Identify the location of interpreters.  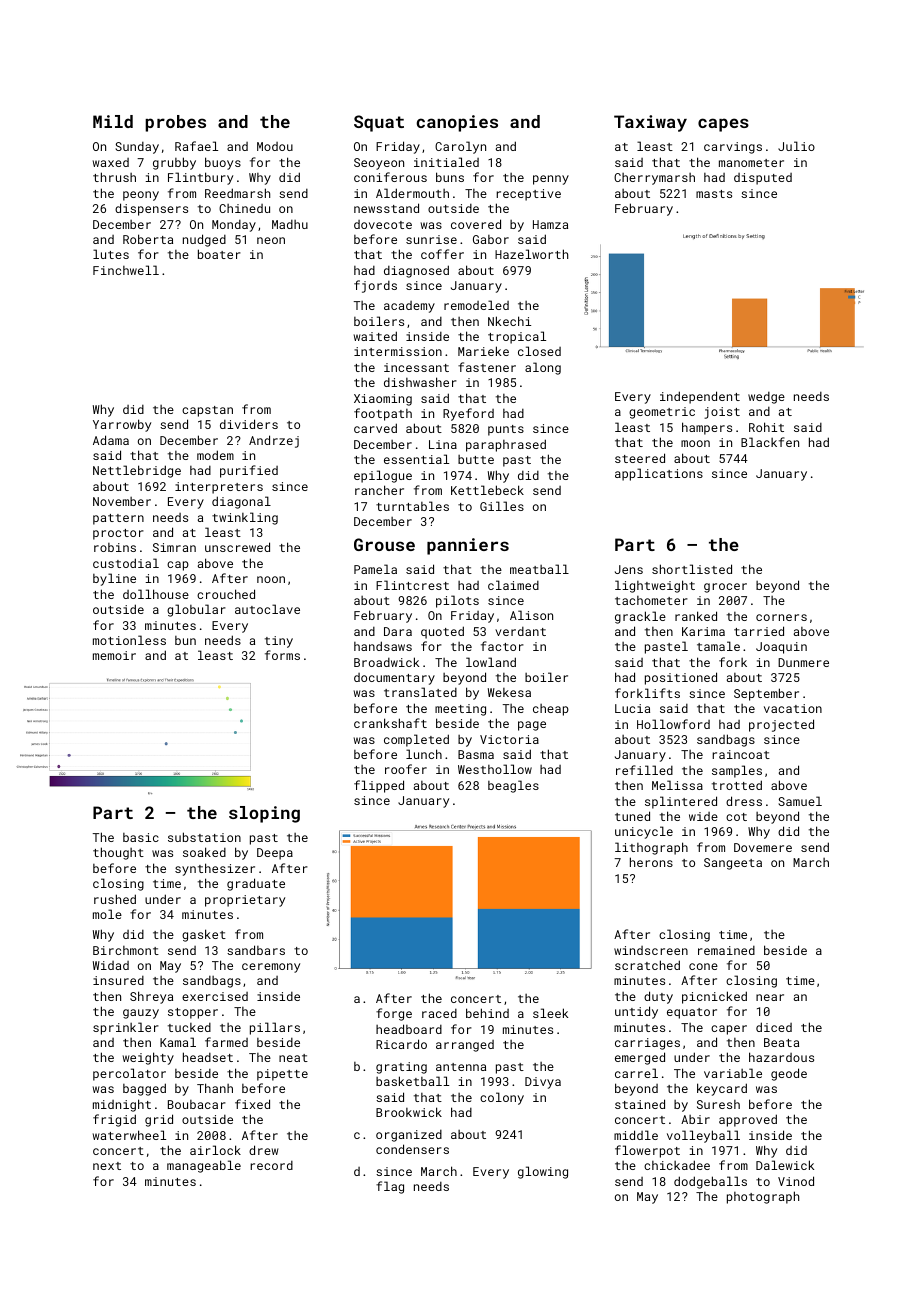
(219, 488).
